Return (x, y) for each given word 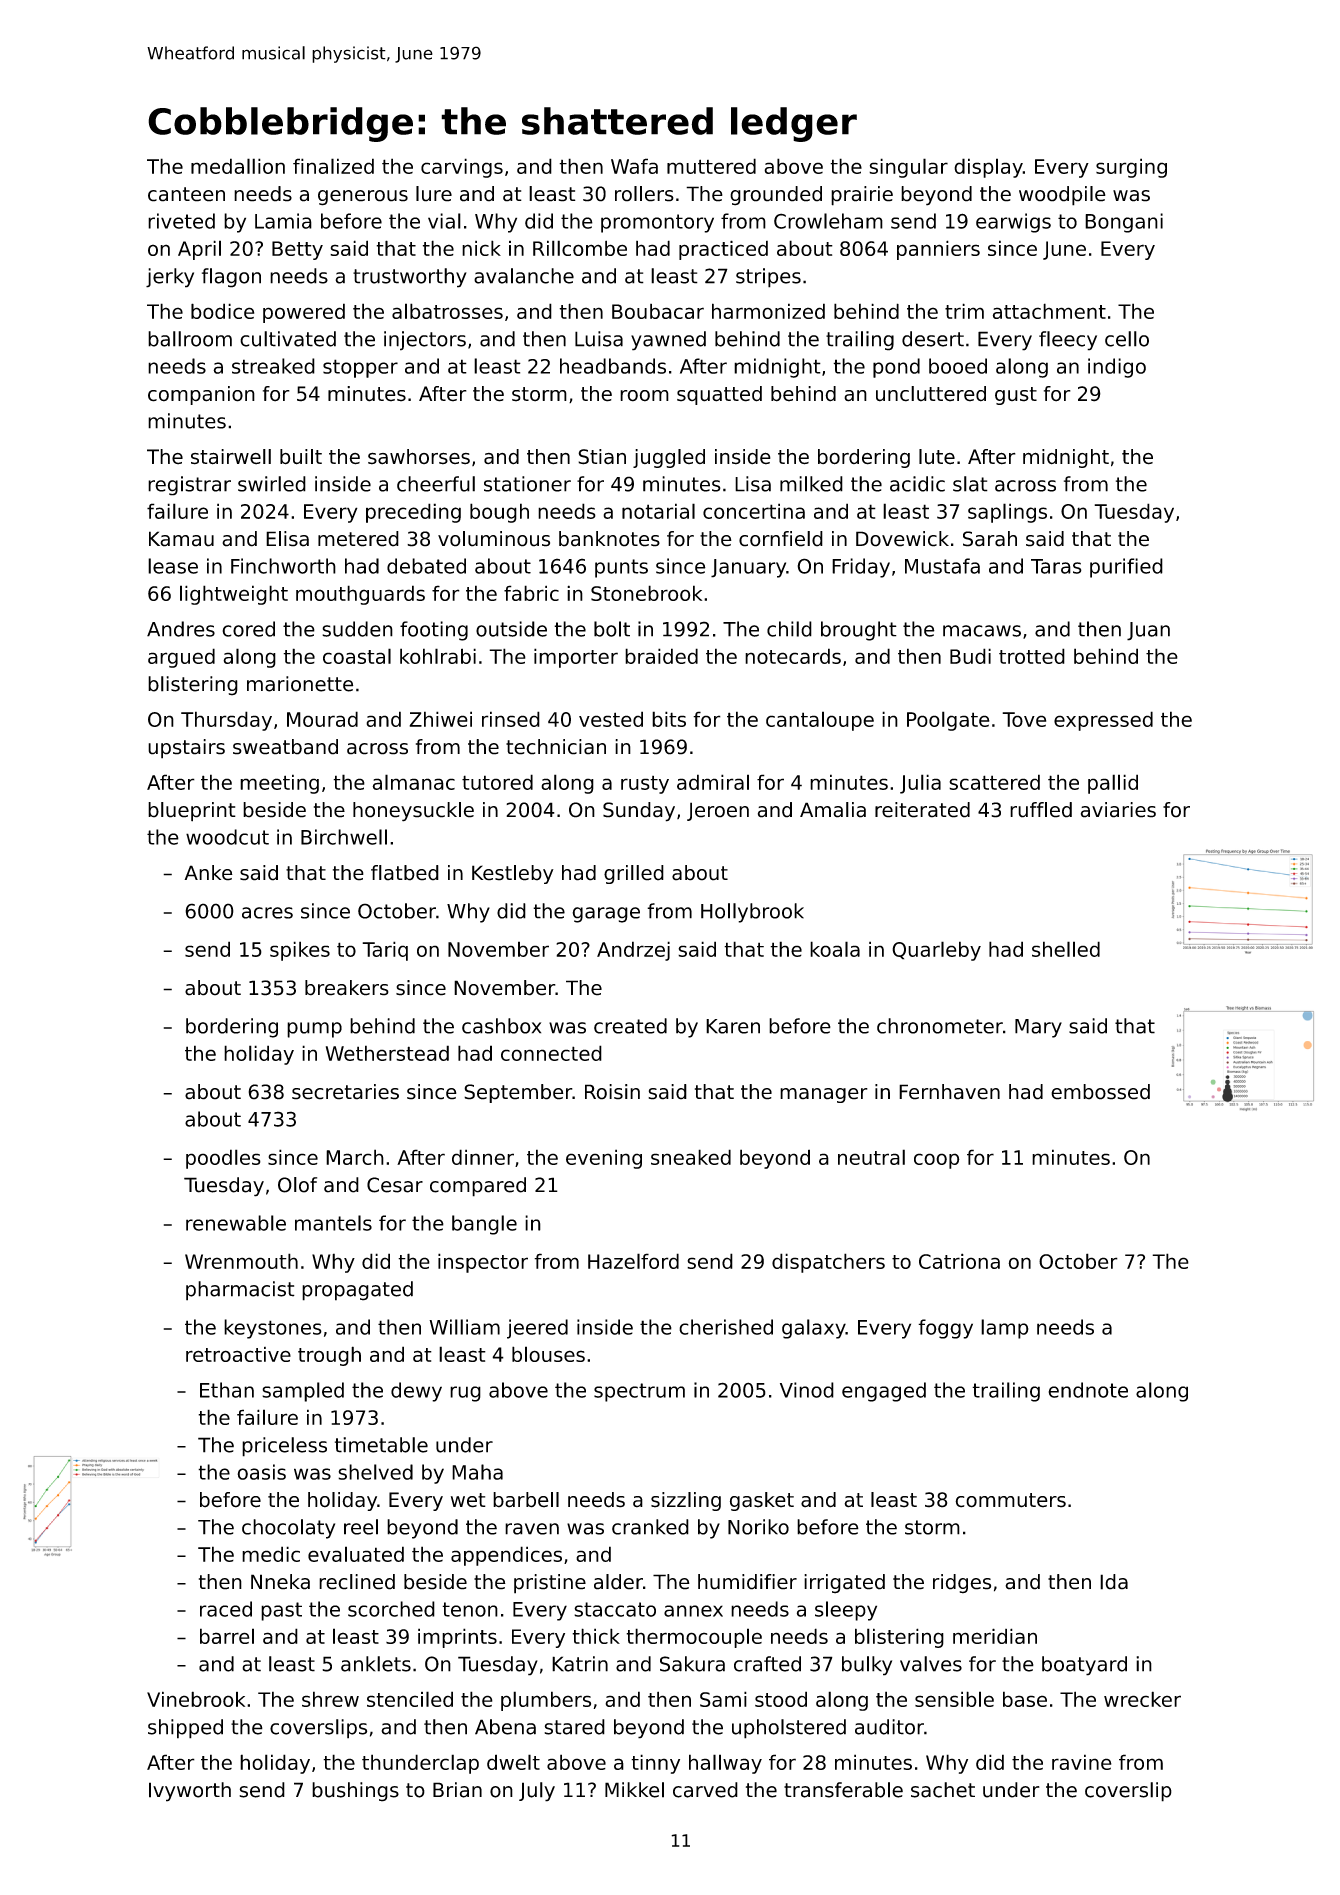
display (988, 168)
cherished (726, 1327)
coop (937, 1161)
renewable (236, 1223)
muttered (711, 166)
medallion (238, 166)
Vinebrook (196, 1699)
